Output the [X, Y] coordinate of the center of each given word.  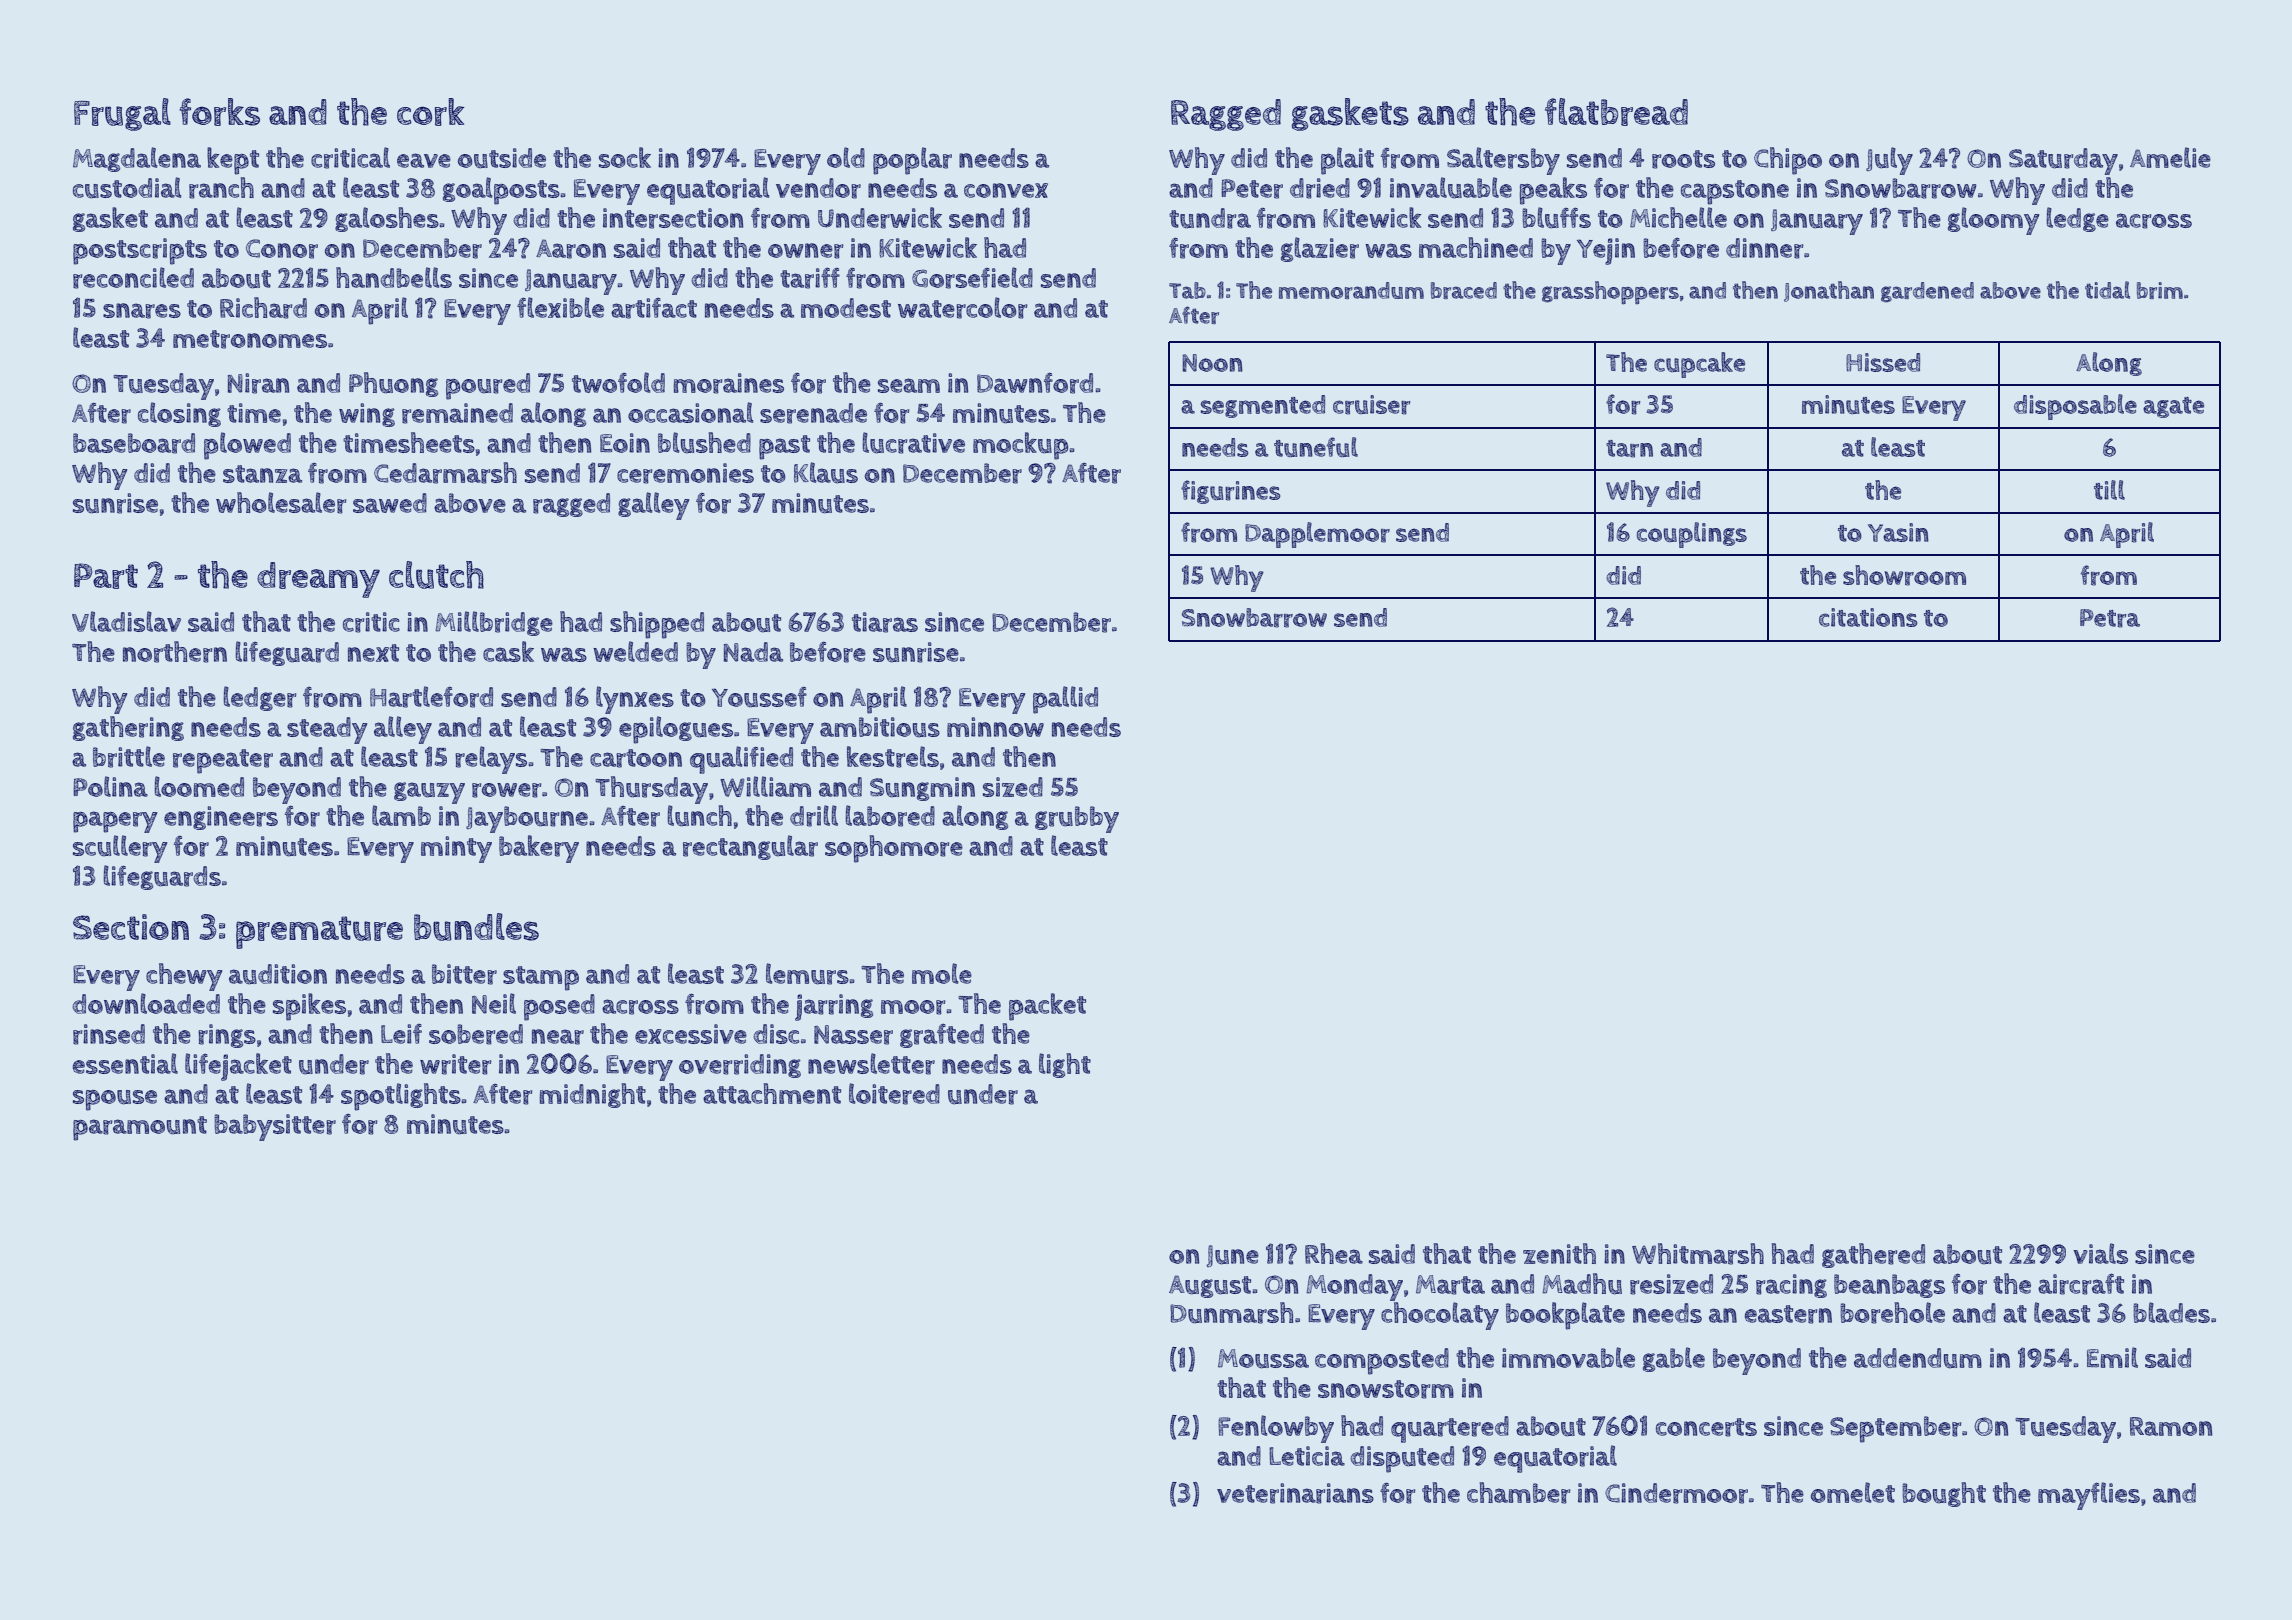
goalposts [501, 191]
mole [942, 973]
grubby [1077, 819]
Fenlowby [1276, 1429]
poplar [912, 161]
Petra [2110, 618]
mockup [1020, 446]
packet [1047, 1007]
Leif [401, 1034]
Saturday [2063, 161]
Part [106, 576]
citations [1868, 617]
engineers [221, 818]
